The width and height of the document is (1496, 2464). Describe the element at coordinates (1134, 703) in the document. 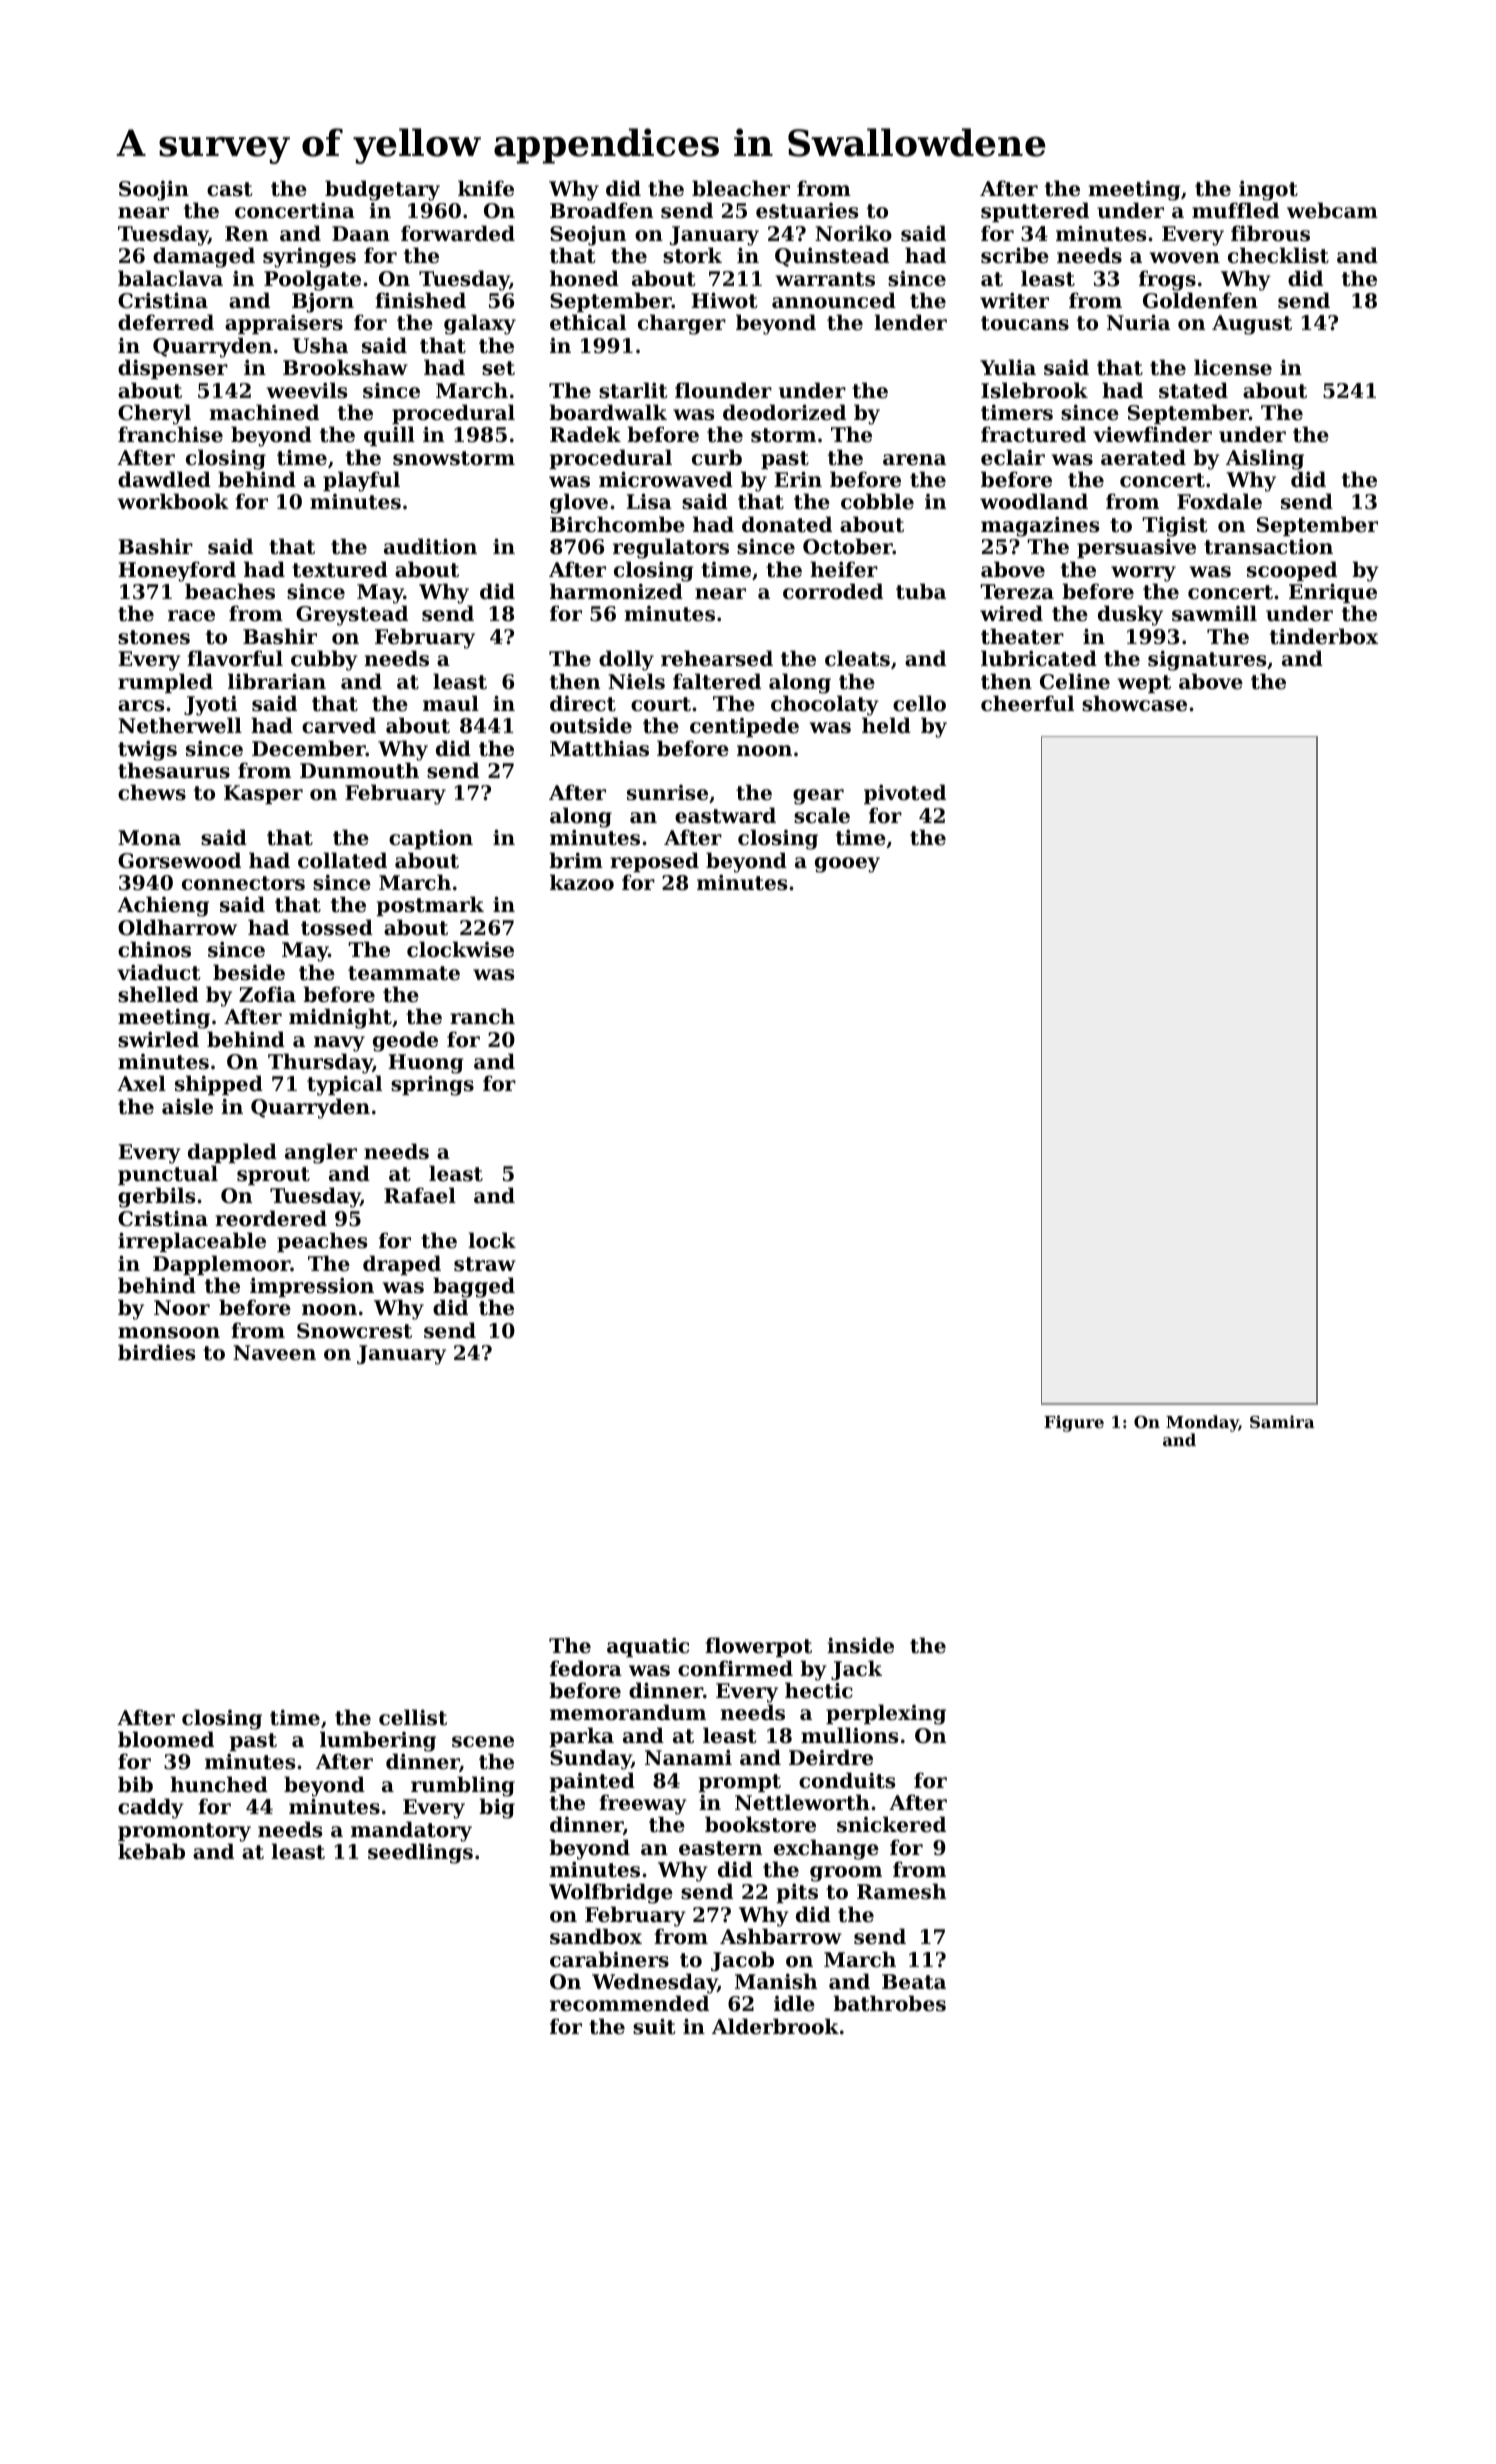

I see `showcase` at that location.
